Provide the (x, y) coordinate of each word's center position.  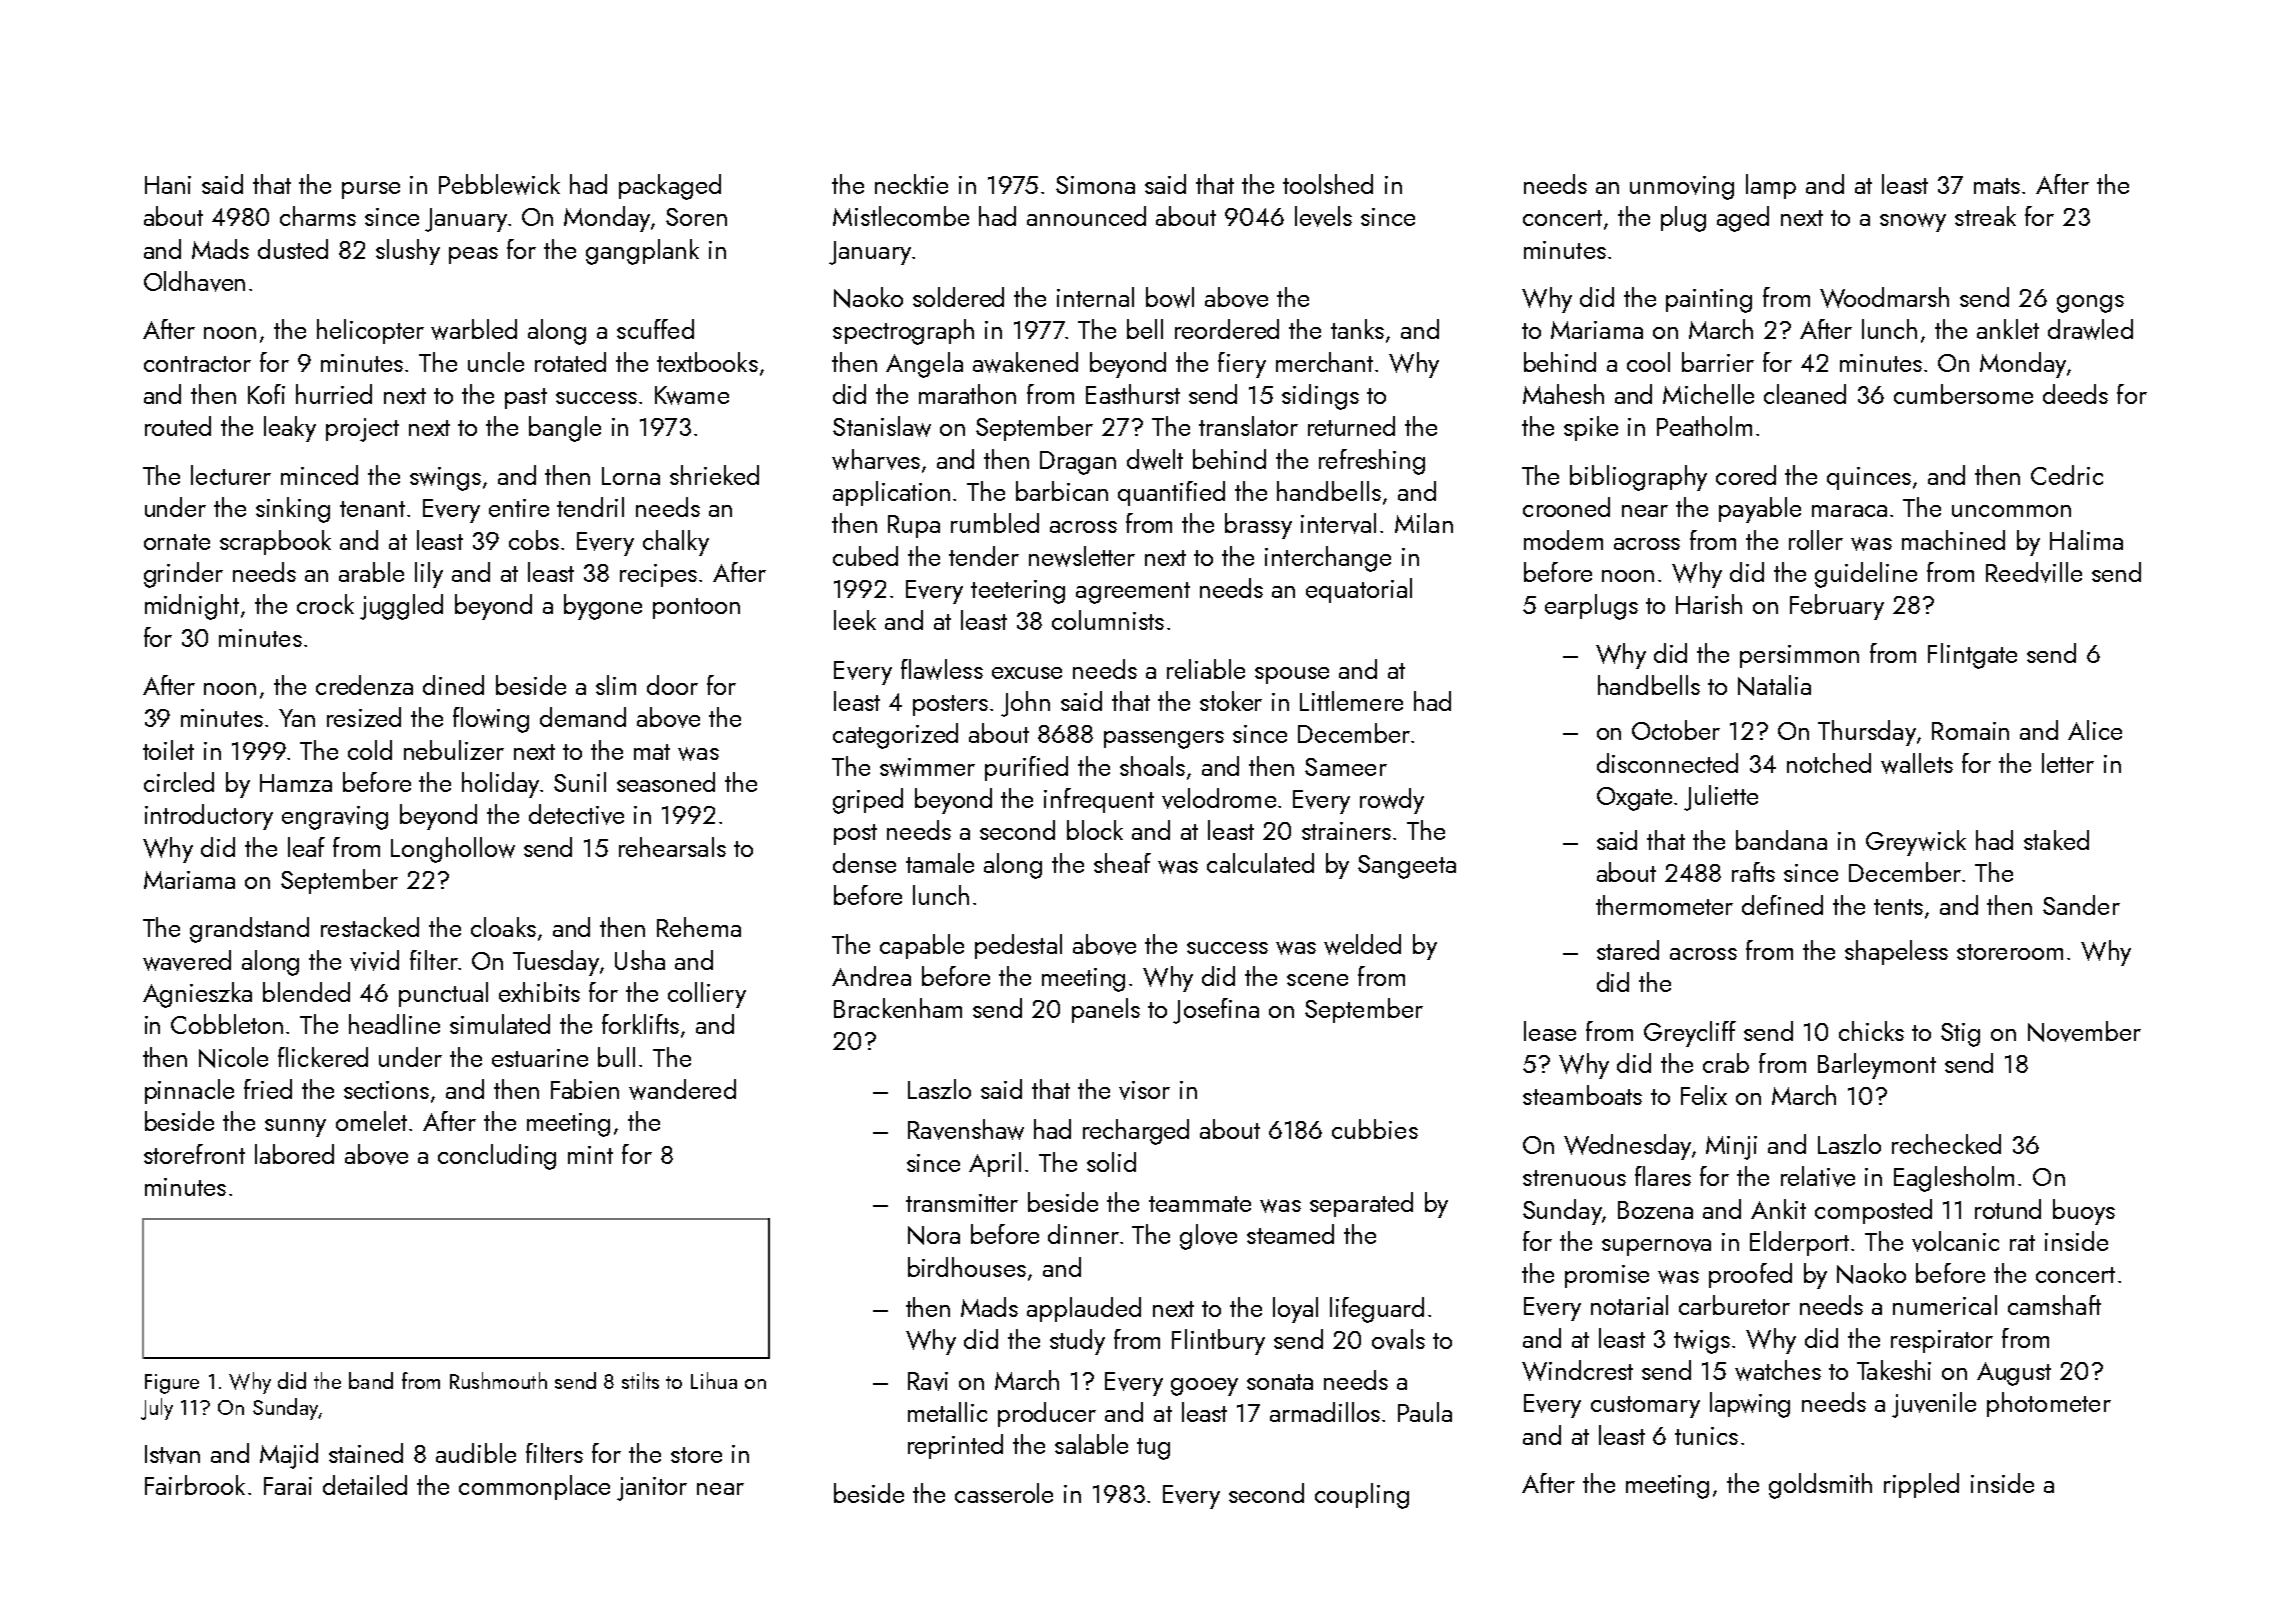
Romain (1970, 731)
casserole (1004, 1493)
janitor (652, 1489)
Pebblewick (499, 184)
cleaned (1805, 394)
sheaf (1122, 863)
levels (1323, 216)
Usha (640, 960)
